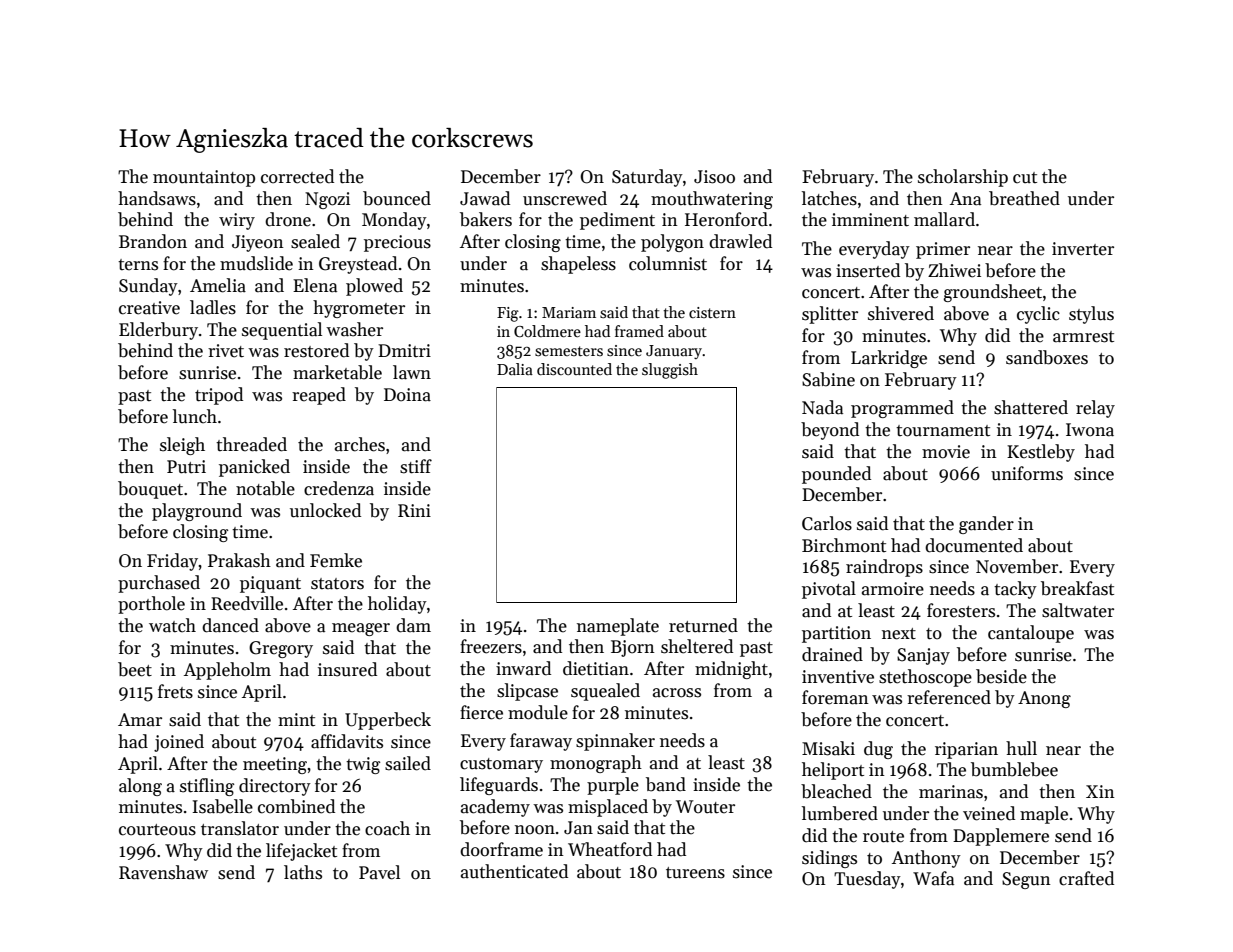  I want to click on cut, so click(1025, 178).
